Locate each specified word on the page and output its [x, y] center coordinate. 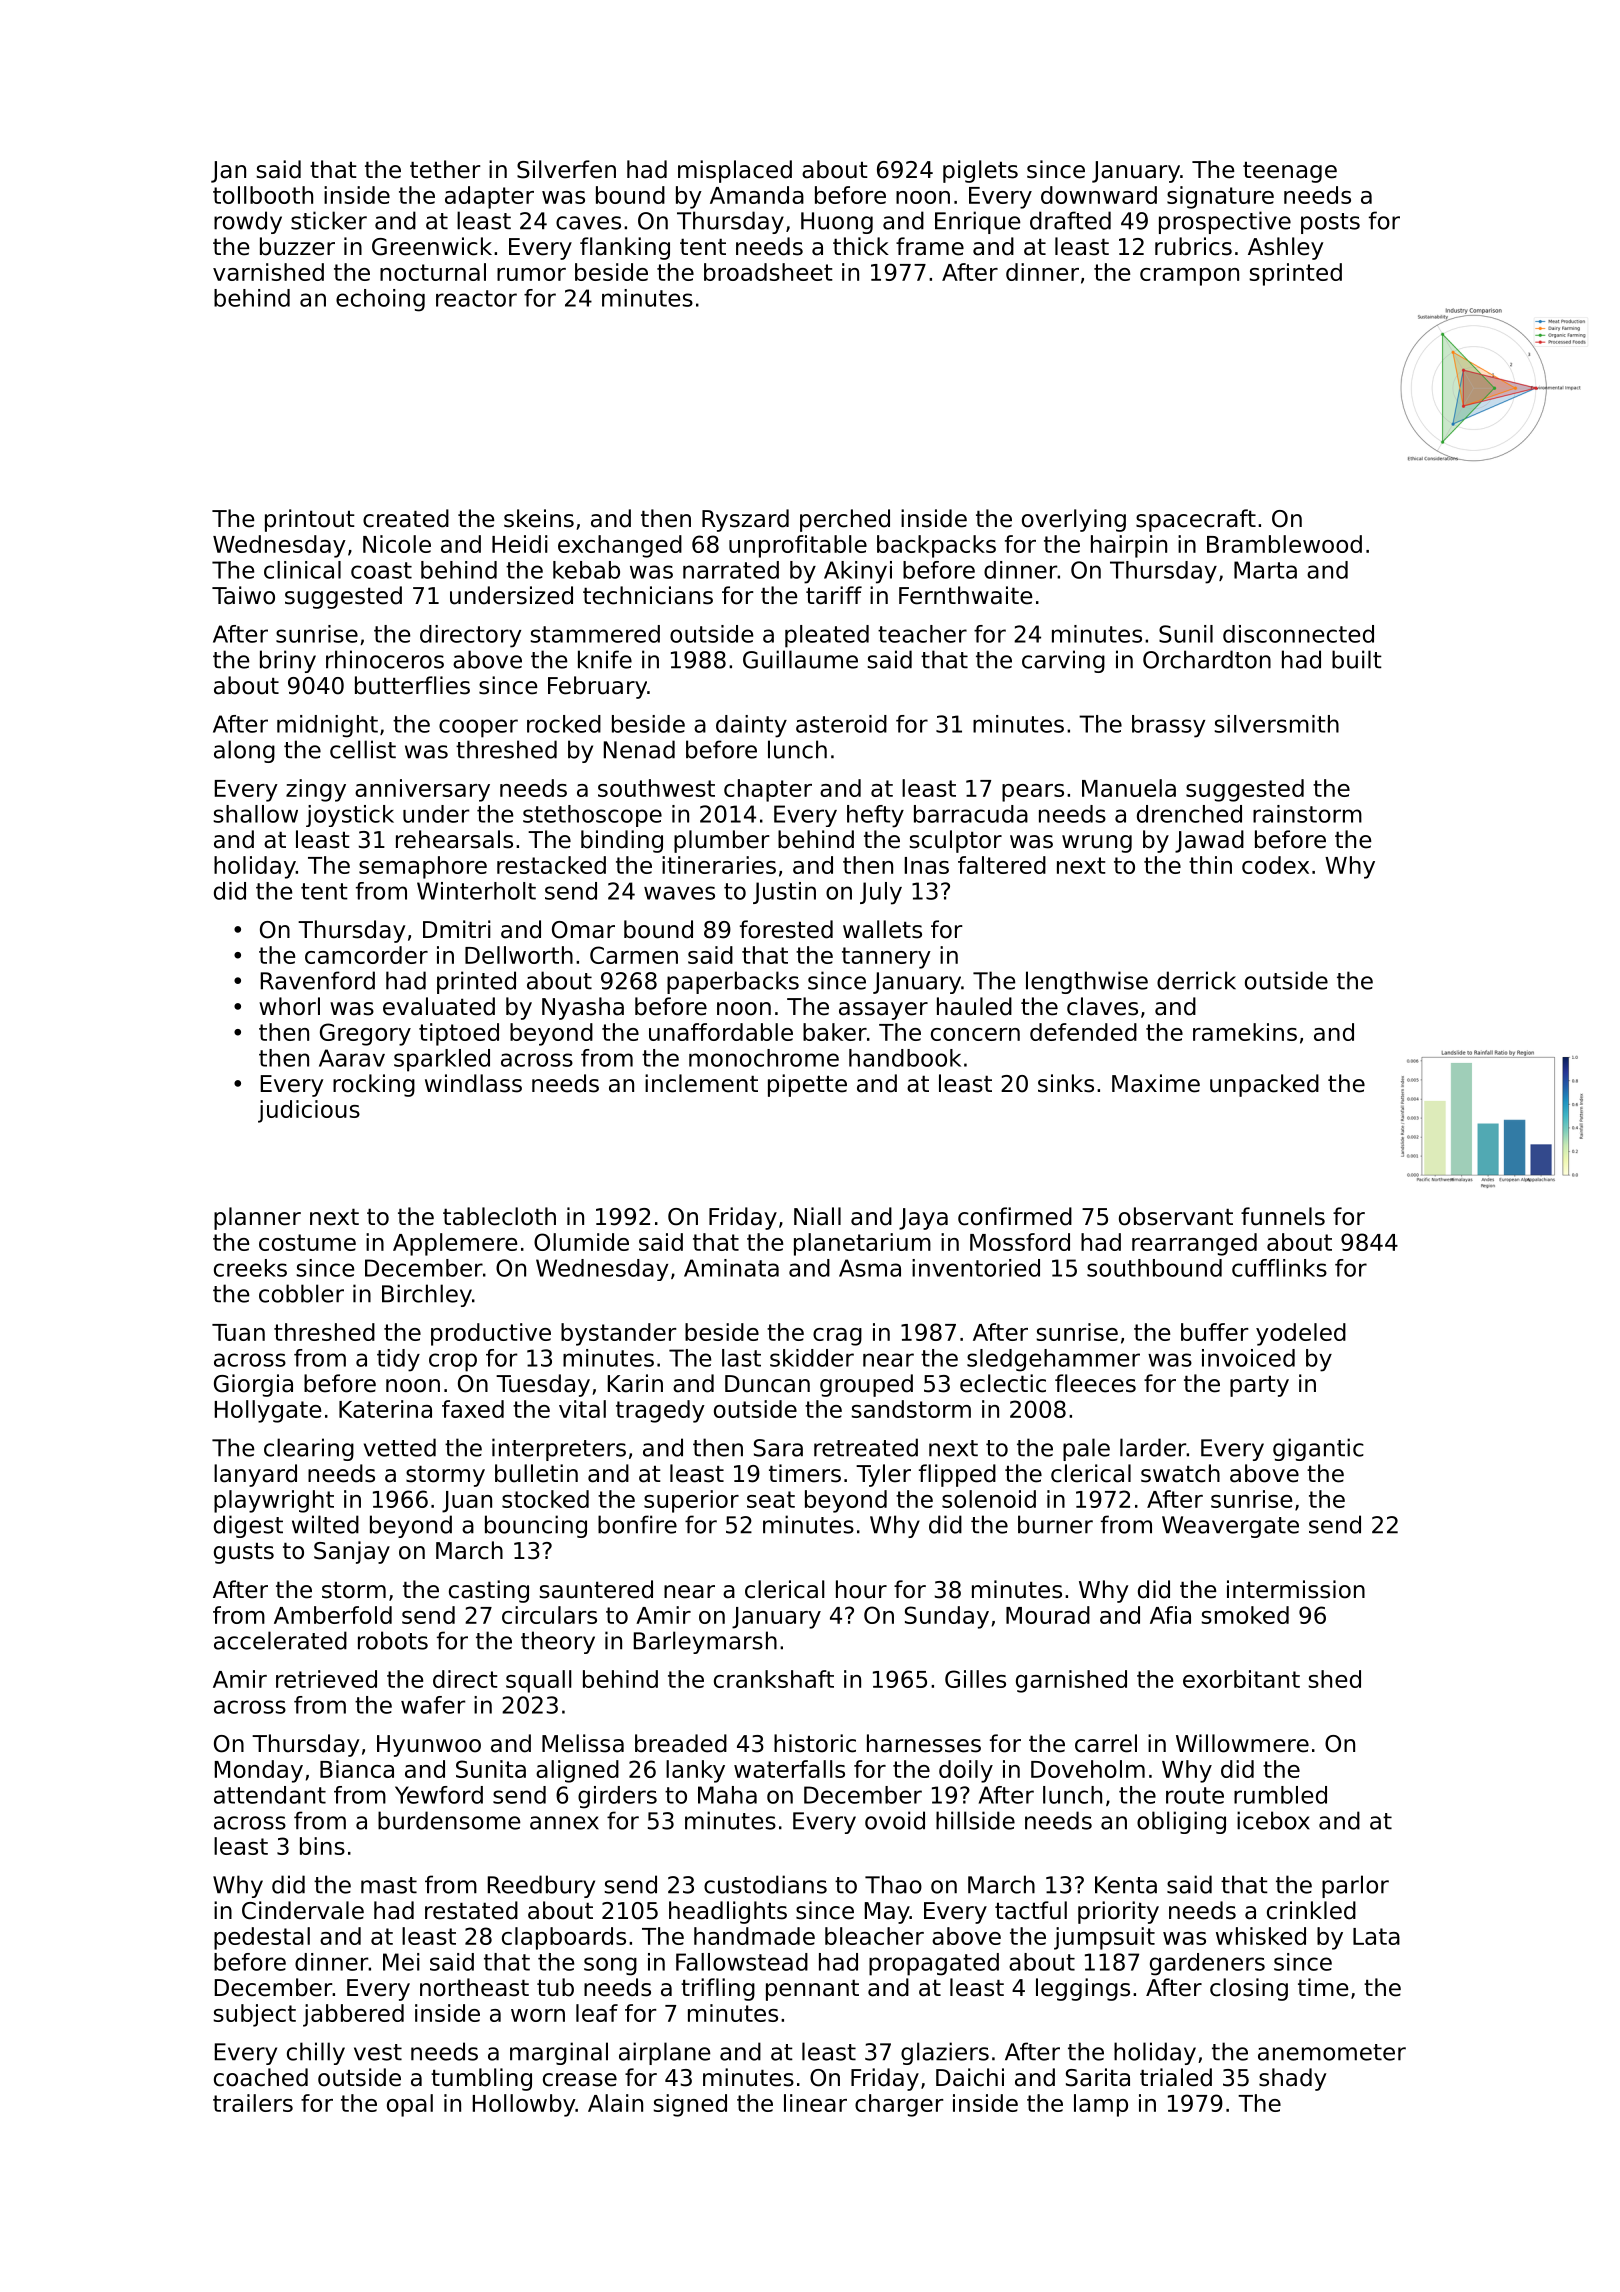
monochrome [764, 1058]
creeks [250, 1268]
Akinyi [858, 572]
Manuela [1129, 788]
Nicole [397, 544]
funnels [1283, 1216]
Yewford [439, 1795]
